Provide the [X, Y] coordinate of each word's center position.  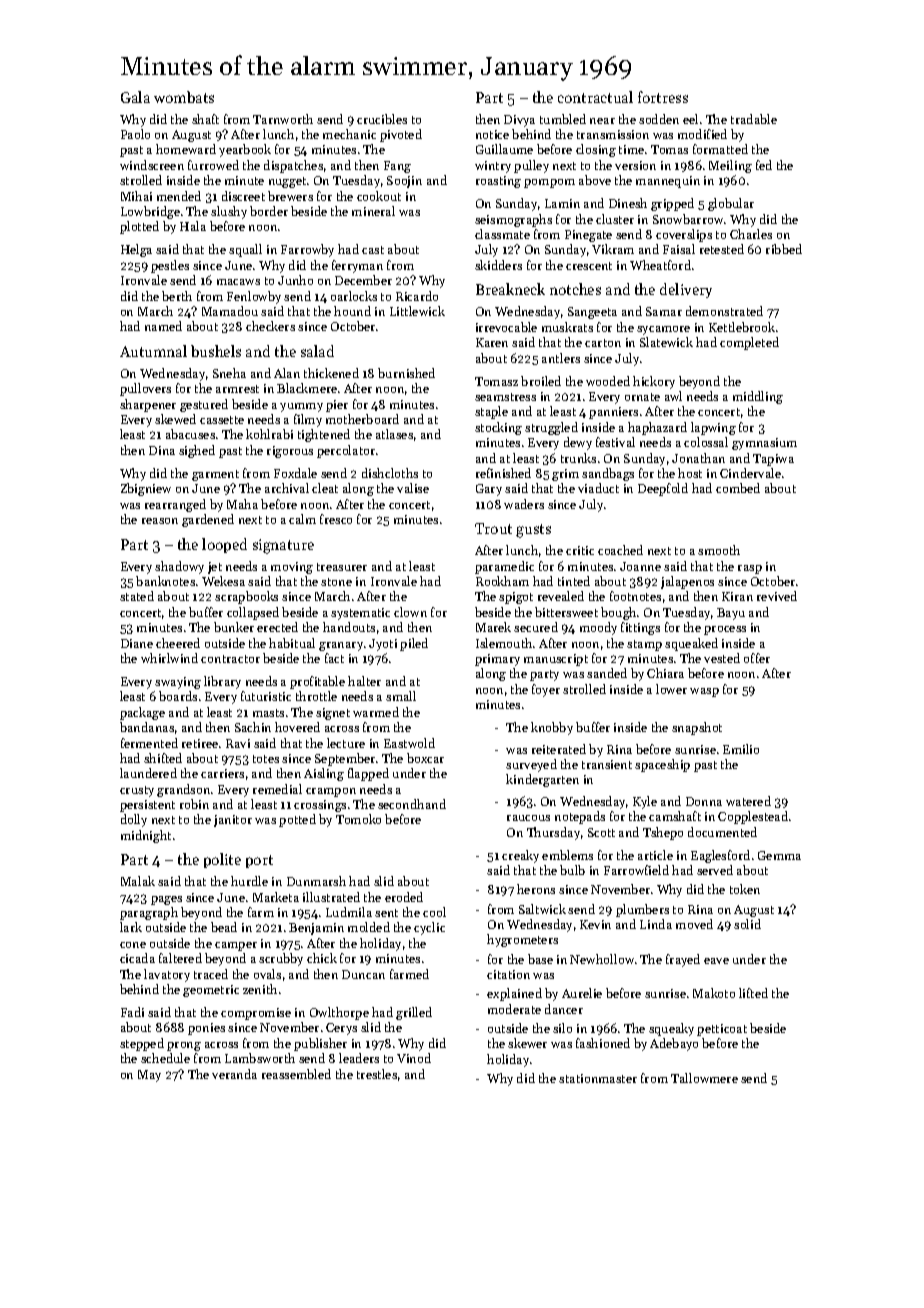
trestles [377, 1074]
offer [757, 658]
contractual [595, 97]
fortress [663, 97]
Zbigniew [146, 489]
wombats [184, 97]
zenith [260, 989]
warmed [376, 712]
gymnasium [764, 444]
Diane [137, 643]
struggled [551, 428]
